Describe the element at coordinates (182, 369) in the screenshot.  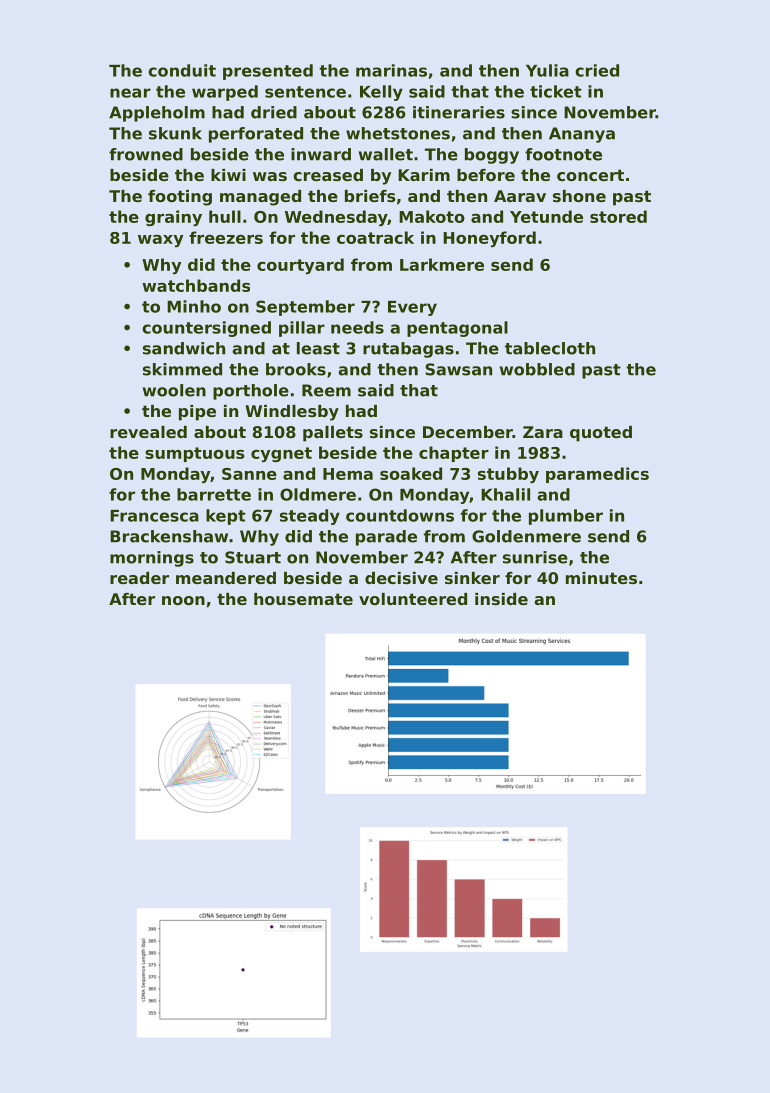
I see `skimmed` at that location.
